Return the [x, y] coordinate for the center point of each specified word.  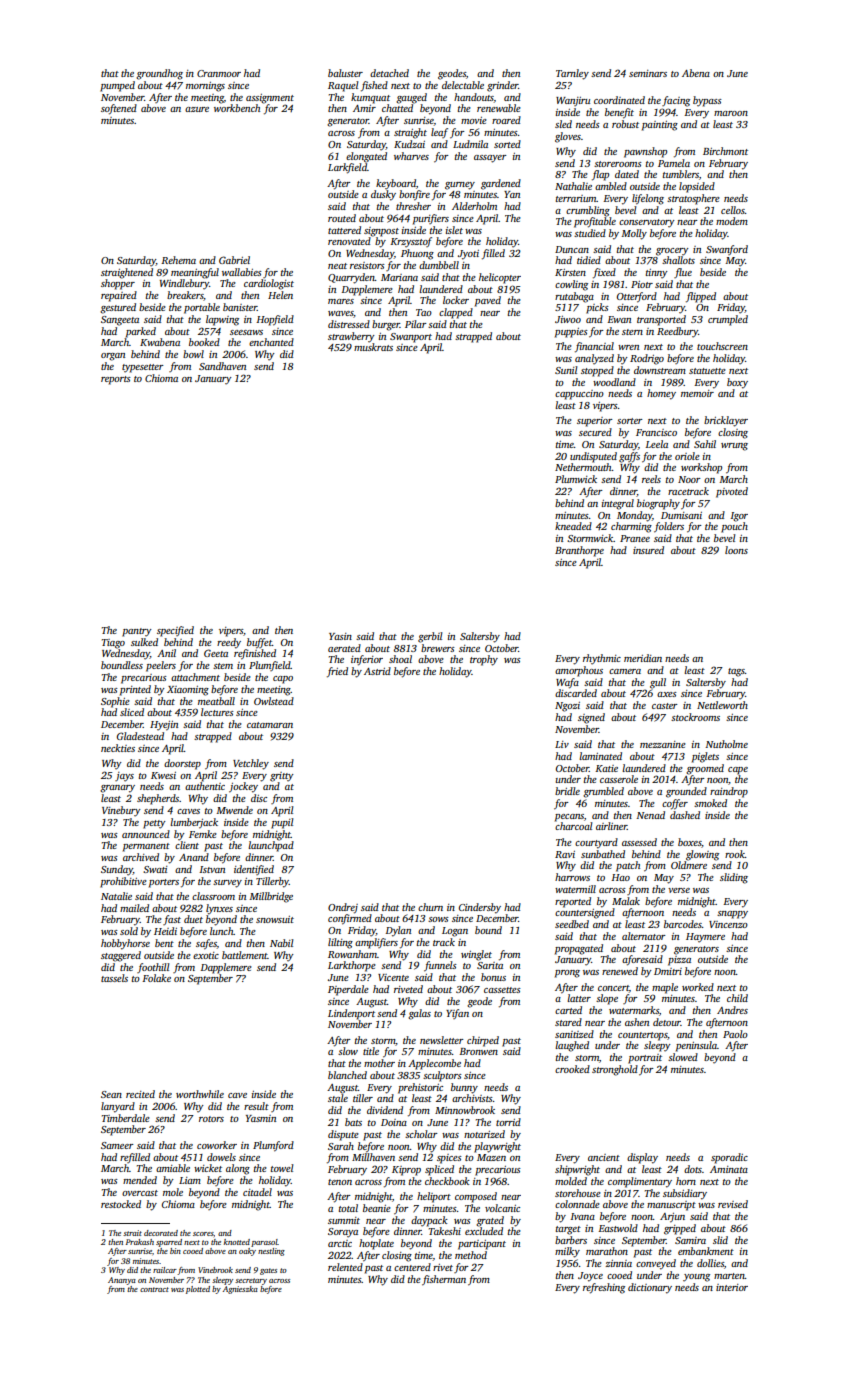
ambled [611, 186]
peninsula [696, 1046]
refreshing [604, 1288]
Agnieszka [240, 1290]
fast [172, 920]
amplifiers [376, 943]
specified [175, 631]
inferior [367, 660]
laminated [600, 756]
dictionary [650, 1288]
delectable [463, 85]
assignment [270, 99]
